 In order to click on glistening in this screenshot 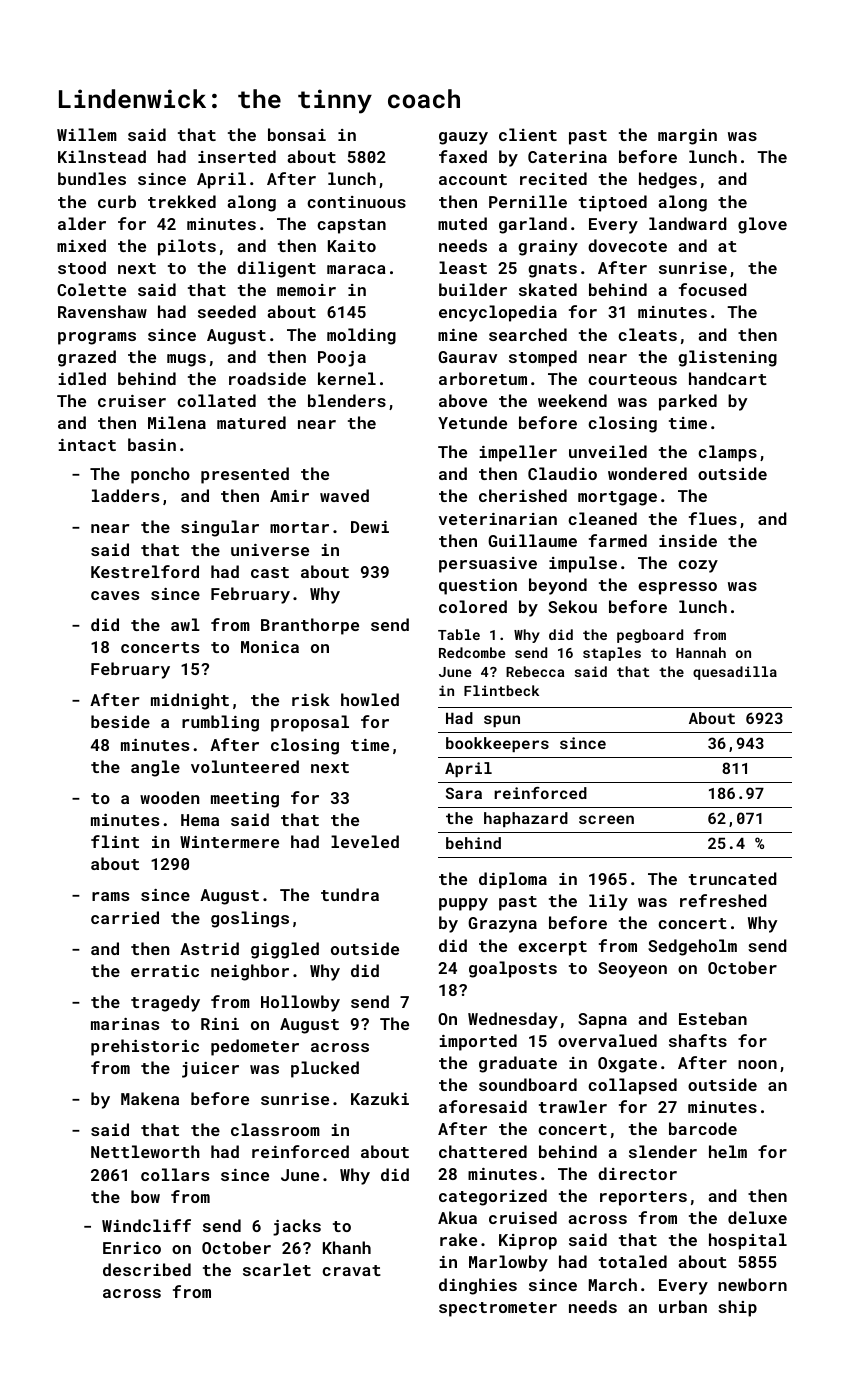, I will do `click(727, 358)`.
